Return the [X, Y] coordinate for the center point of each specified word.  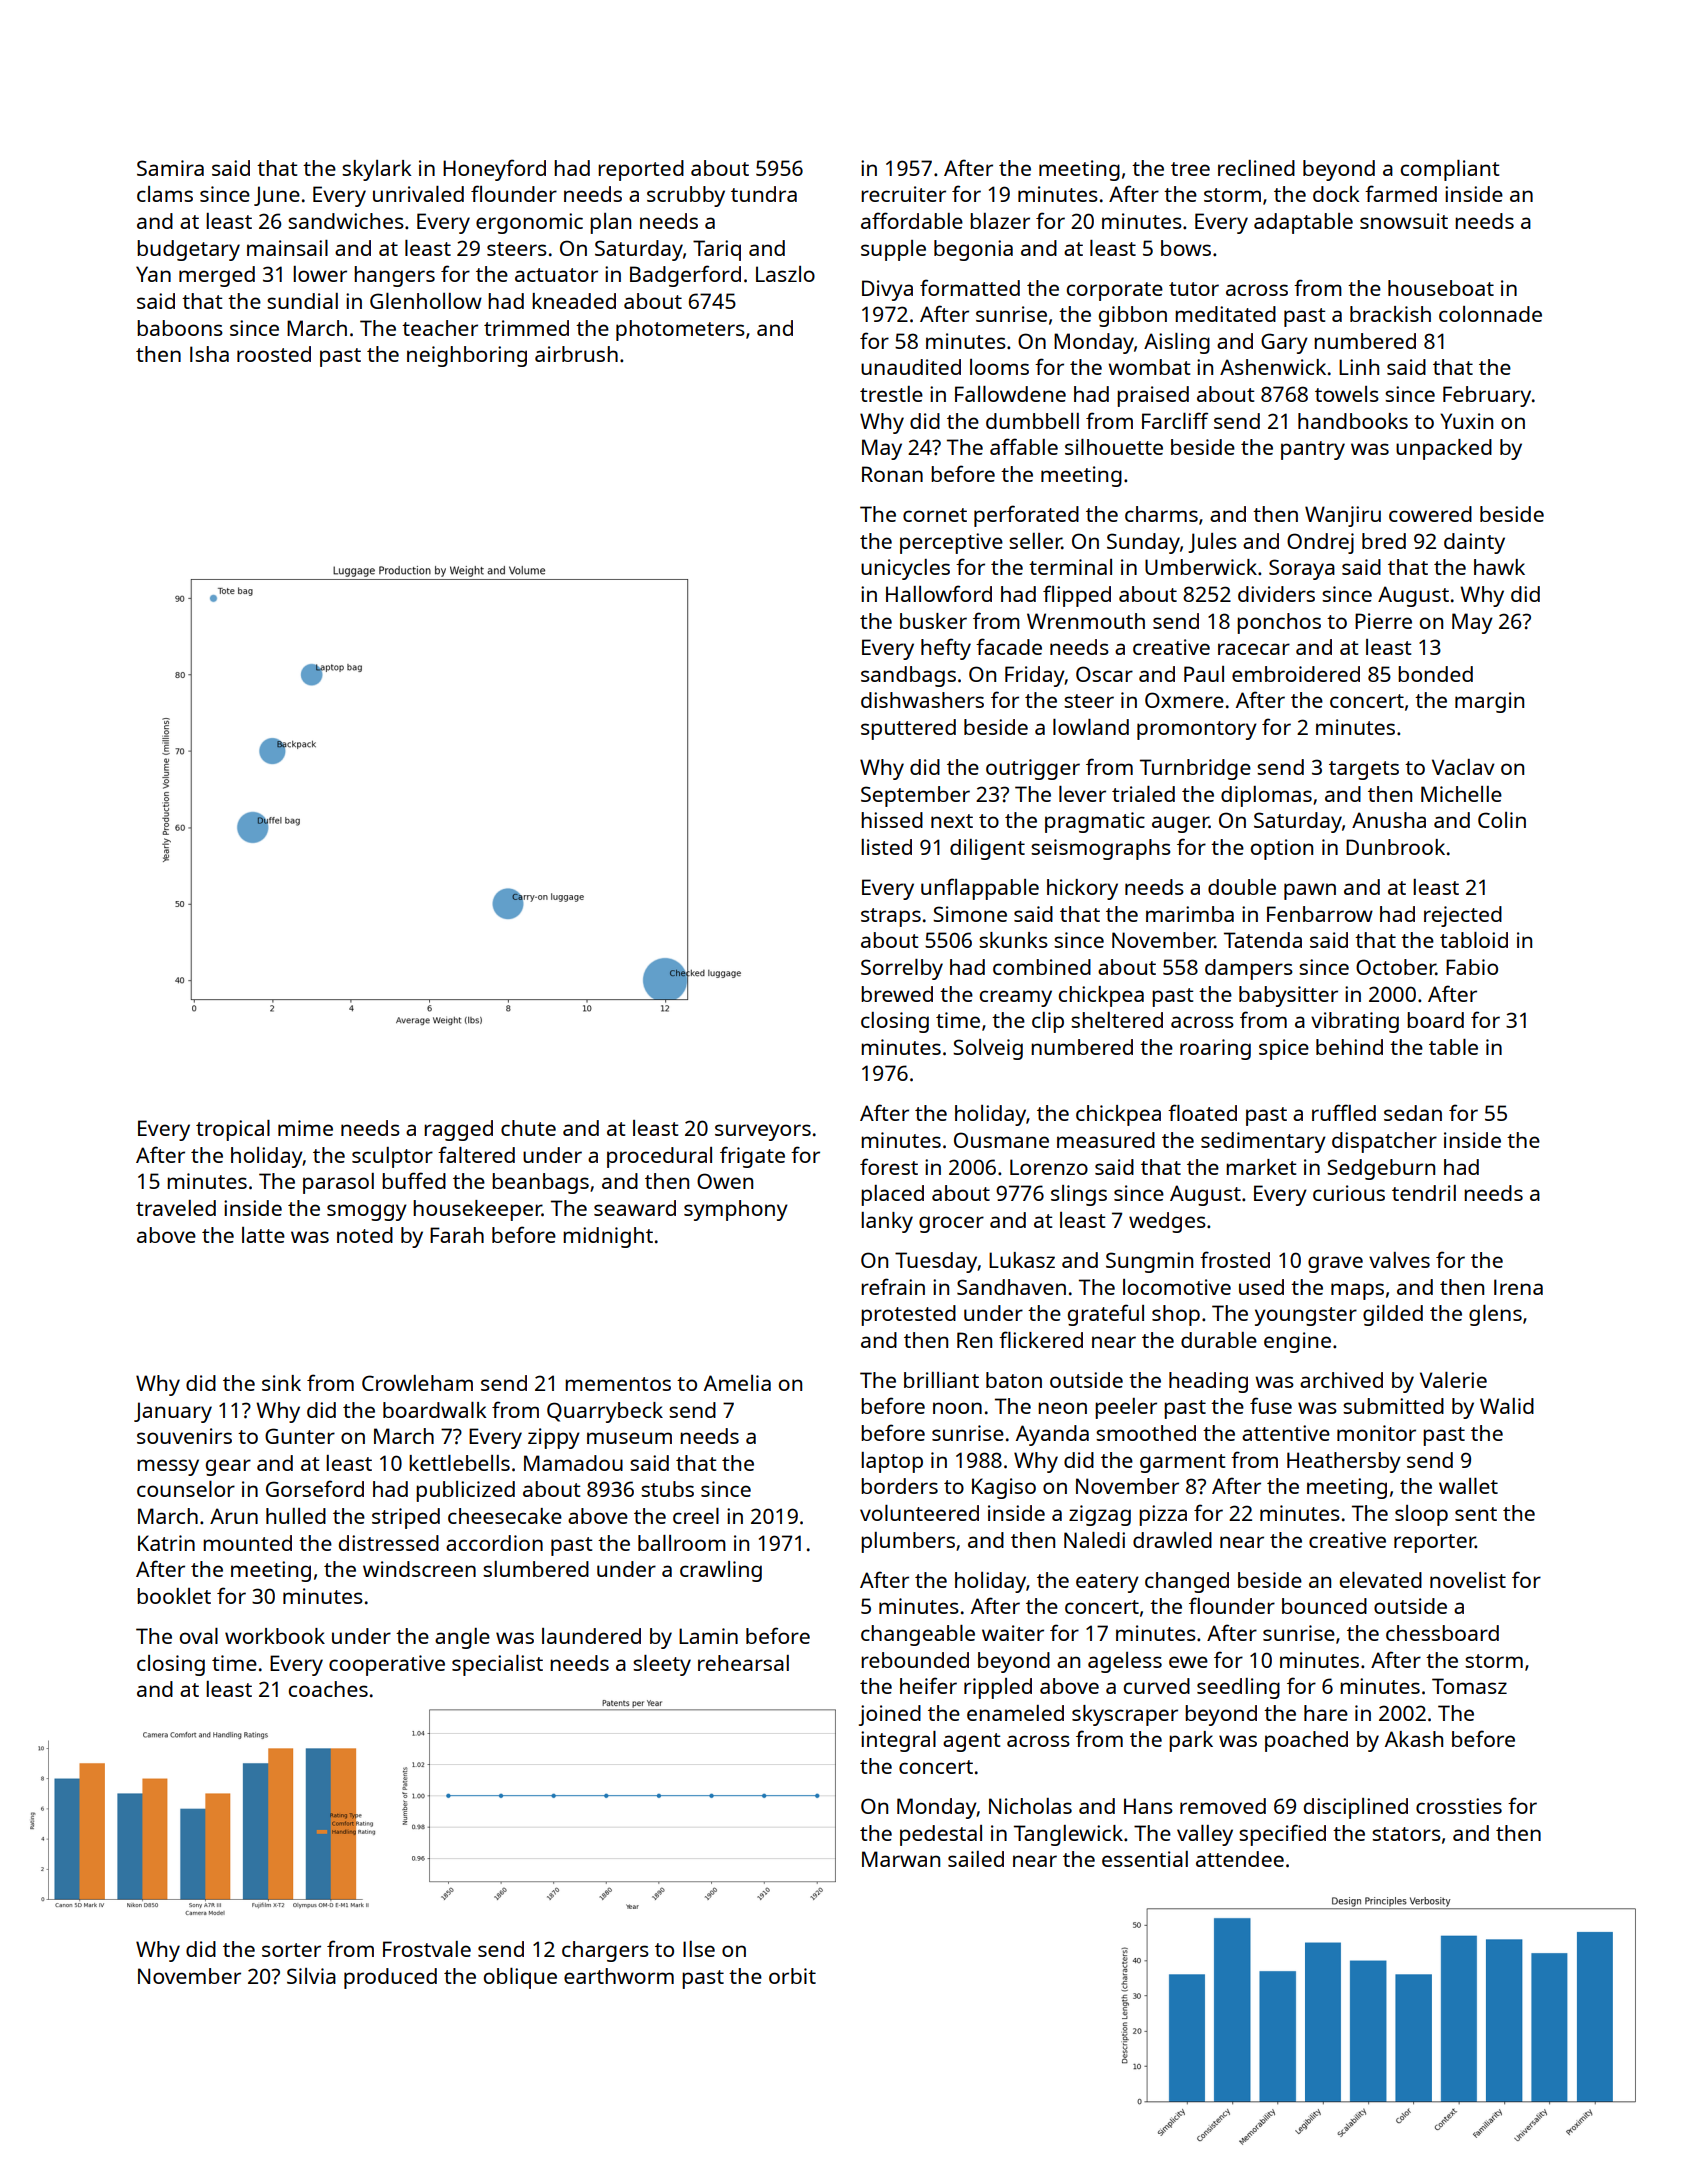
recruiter [903, 194]
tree [1190, 169]
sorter [291, 1950]
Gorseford [315, 1488]
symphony [736, 1210]
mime [305, 1128]
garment [1182, 1463]
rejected [1463, 916]
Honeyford [494, 170]
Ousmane [1001, 1140]
